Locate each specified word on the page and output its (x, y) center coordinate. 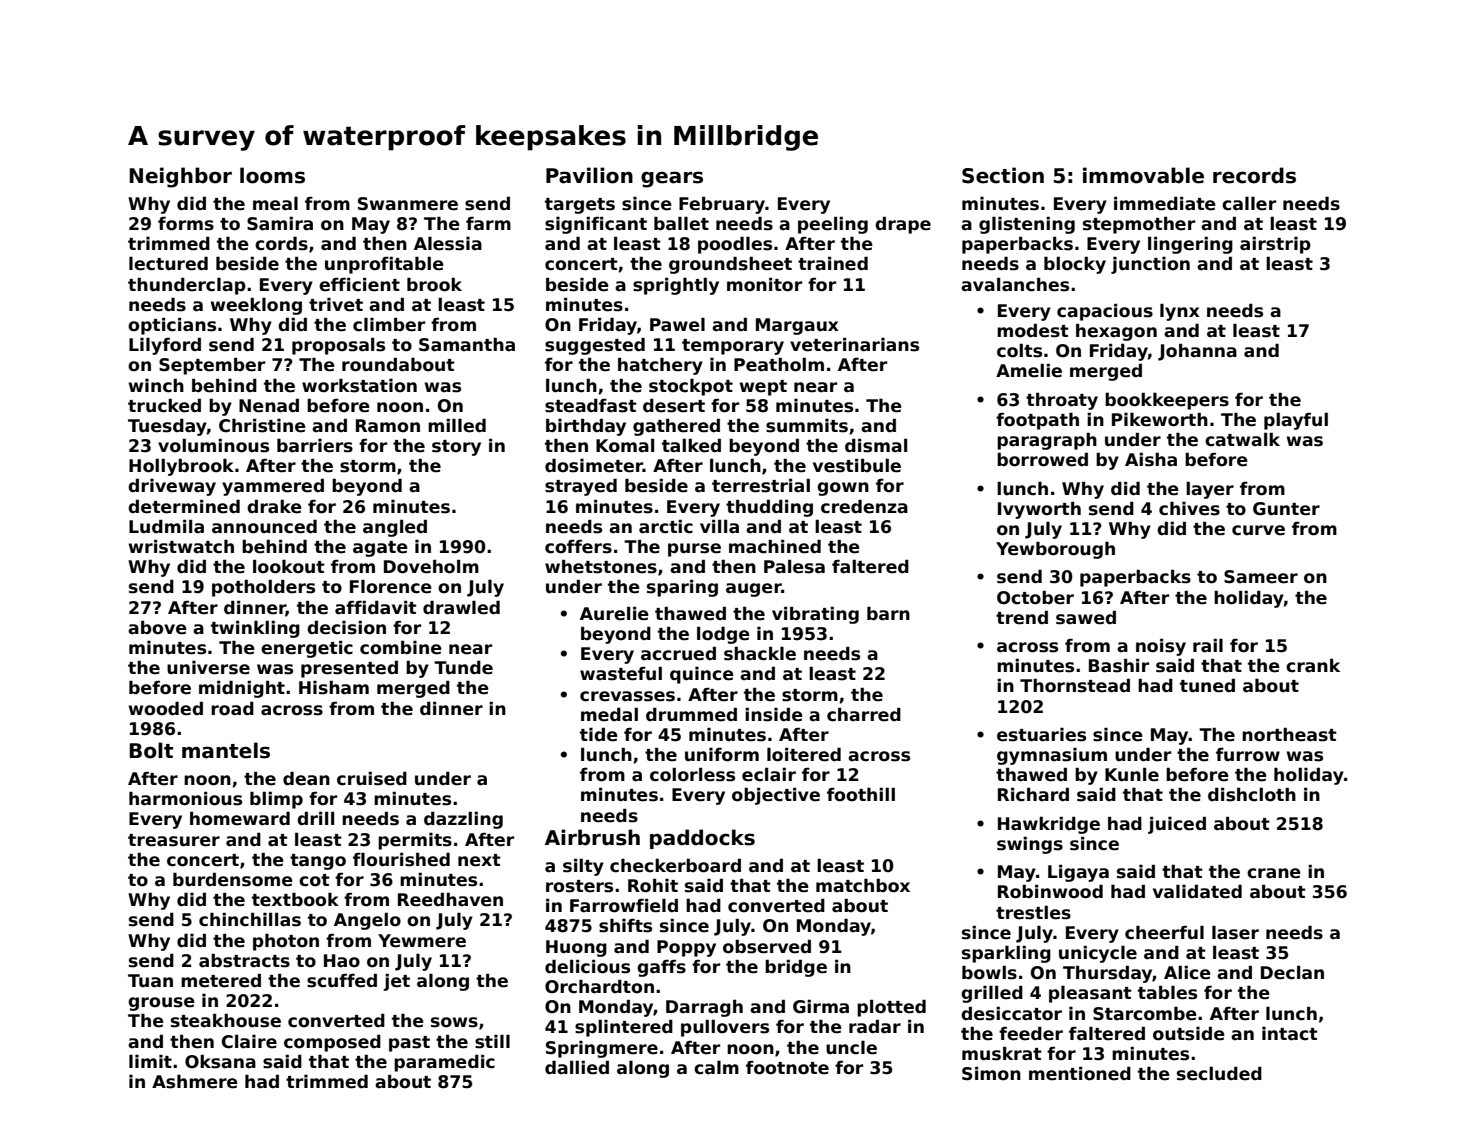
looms (272, 175)
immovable (1143, 175)
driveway (172, 487)
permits (415, 841)
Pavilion (589, 175)
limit (150, 1061)
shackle (760, 653)
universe (208, 667)
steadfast (591, 405)
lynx (1180, 312)
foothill (861, 794)
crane (1274, 873)
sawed (1086, 617)
